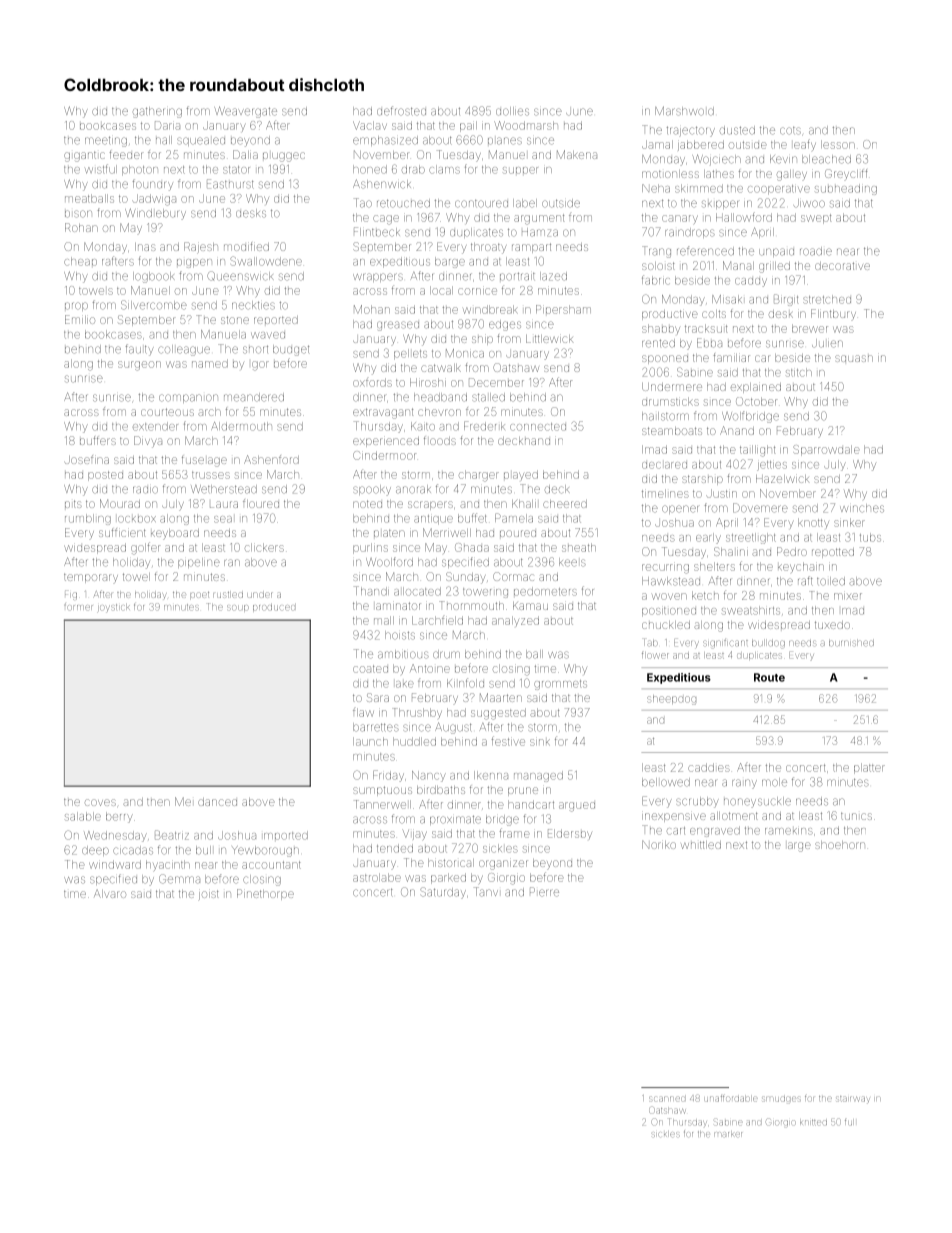  I want to click on Tanvi, so click(486, 892).
